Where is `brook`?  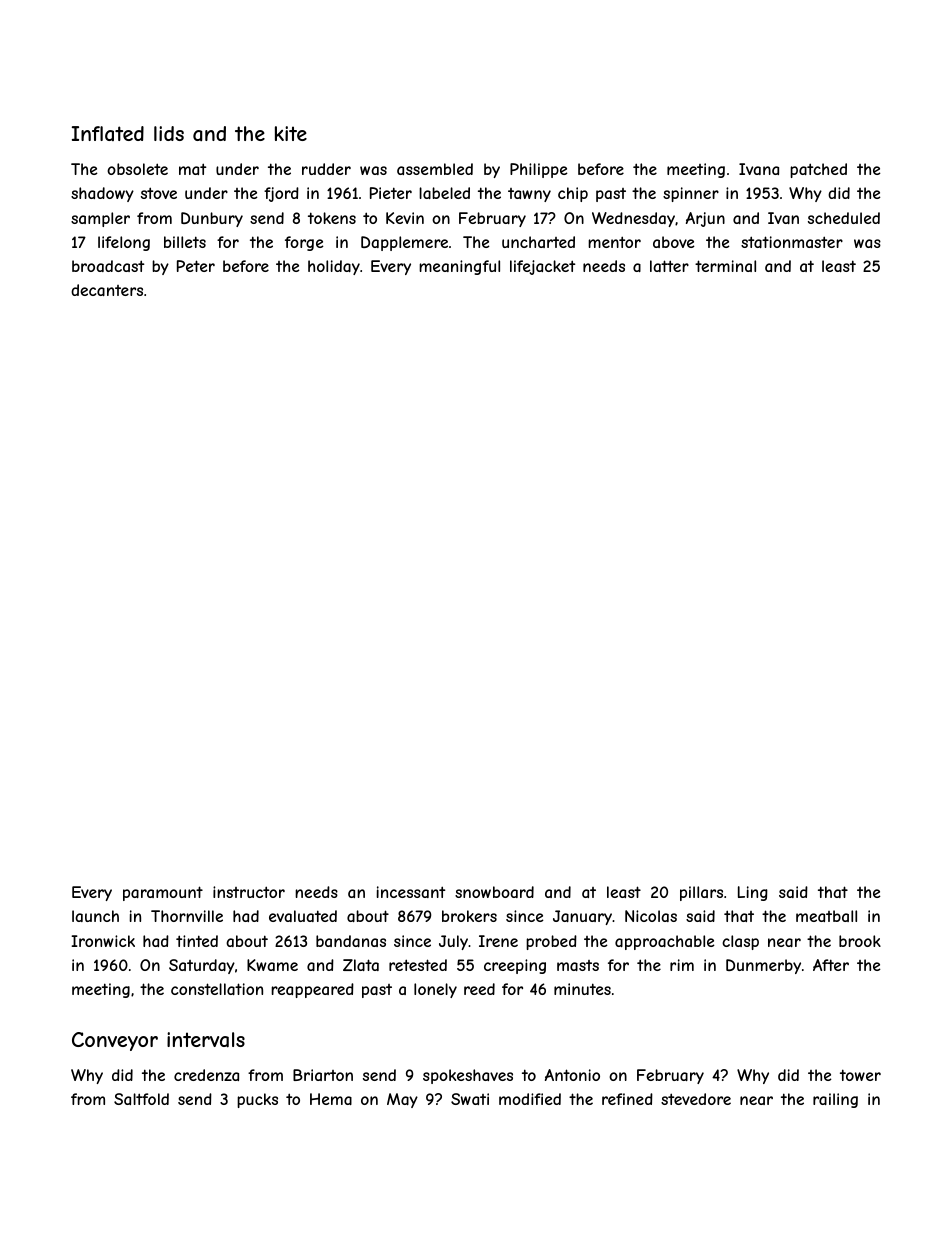
brook is located at coordinates (860, 941).
